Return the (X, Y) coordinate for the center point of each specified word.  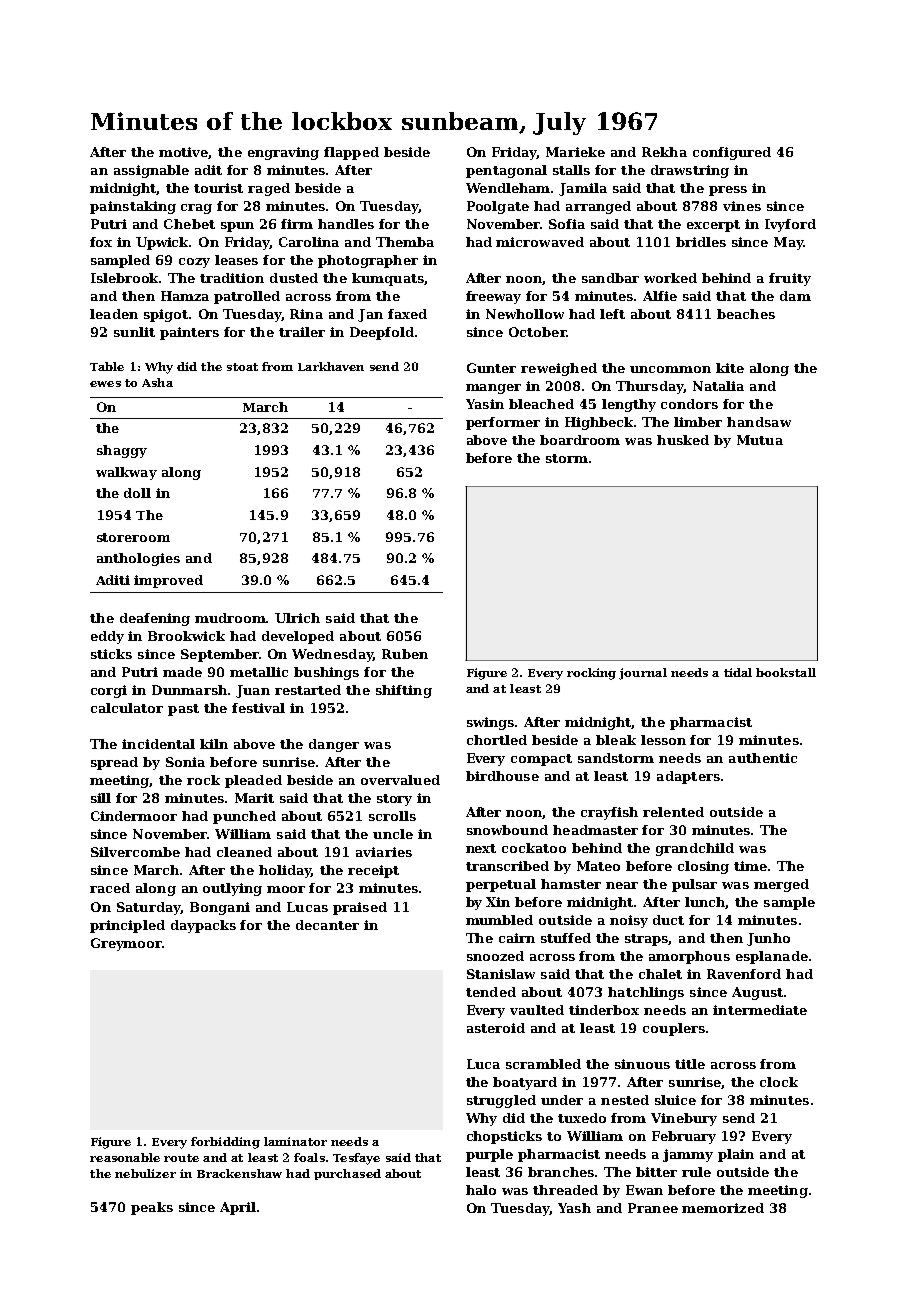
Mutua (760, 440)
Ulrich (297, 618)
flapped (351, 153)
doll (137, 493)
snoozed (495, 956)
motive (184, 153)
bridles (701, 242)
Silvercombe (135, 852)
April (238, 1208)
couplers (674, 1029)
